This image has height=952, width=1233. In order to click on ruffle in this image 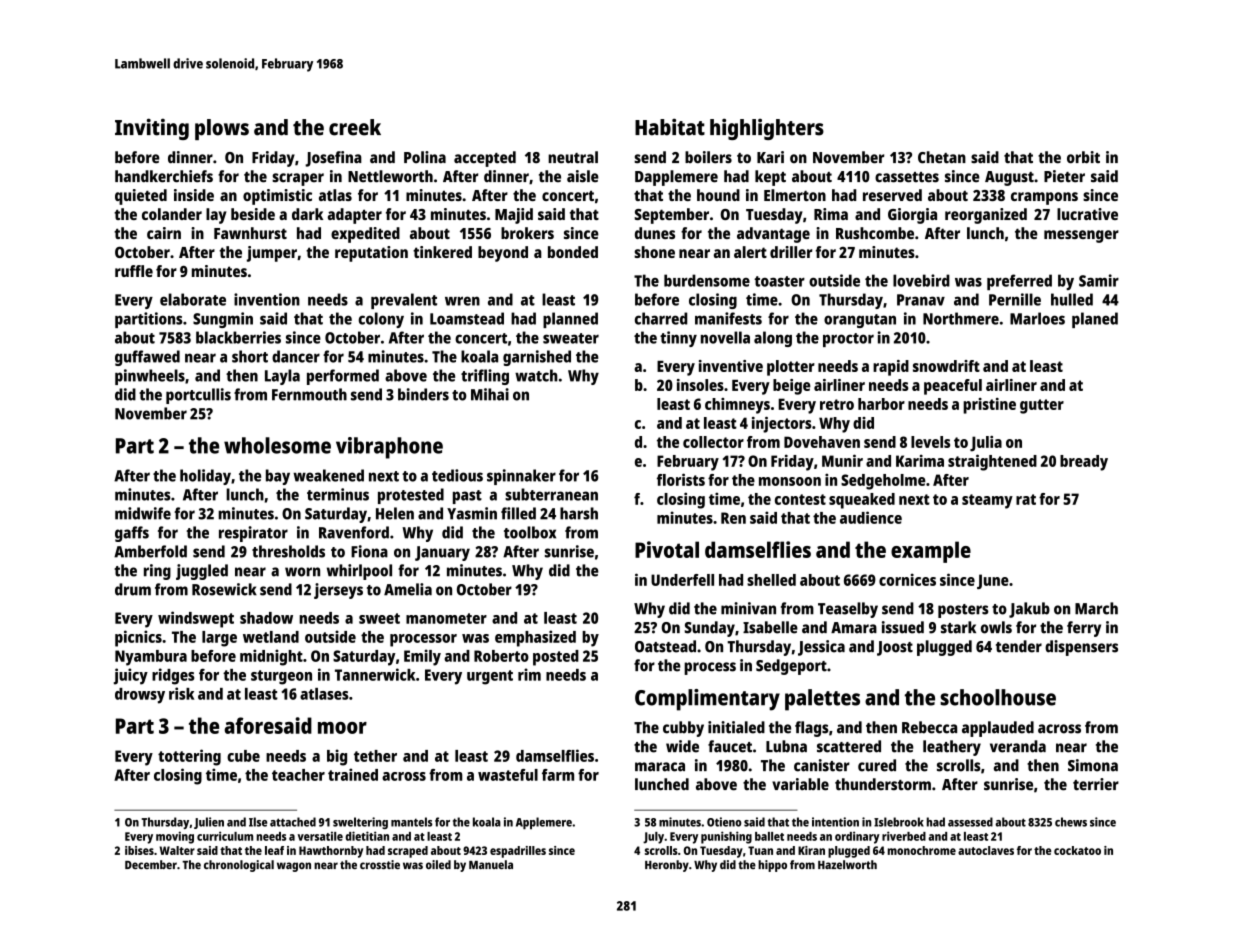, I will do `click(134, 271)`.
